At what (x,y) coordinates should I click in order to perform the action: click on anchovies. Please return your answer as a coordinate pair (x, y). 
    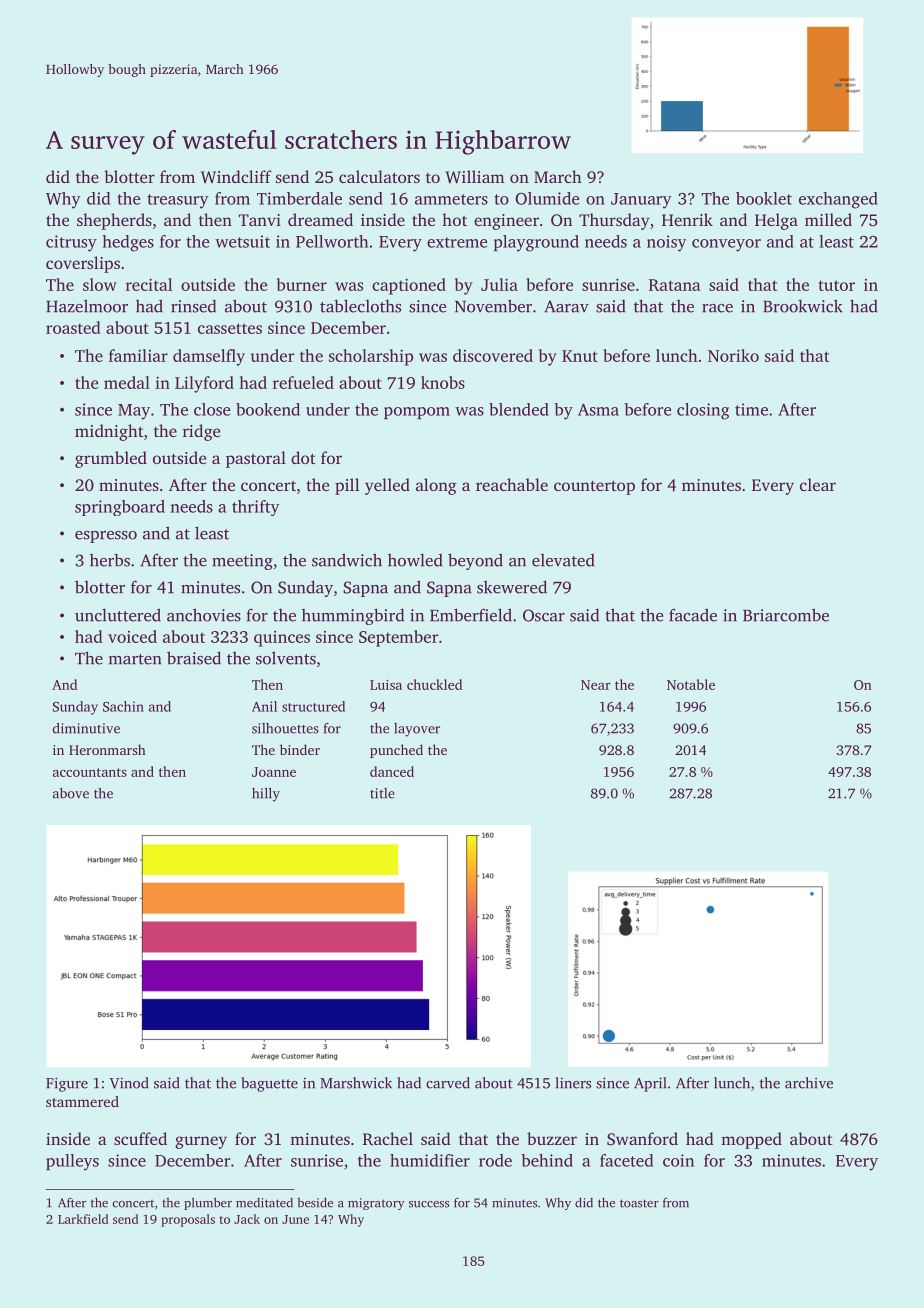
    Looking at the image, I should click on (204, 615).
